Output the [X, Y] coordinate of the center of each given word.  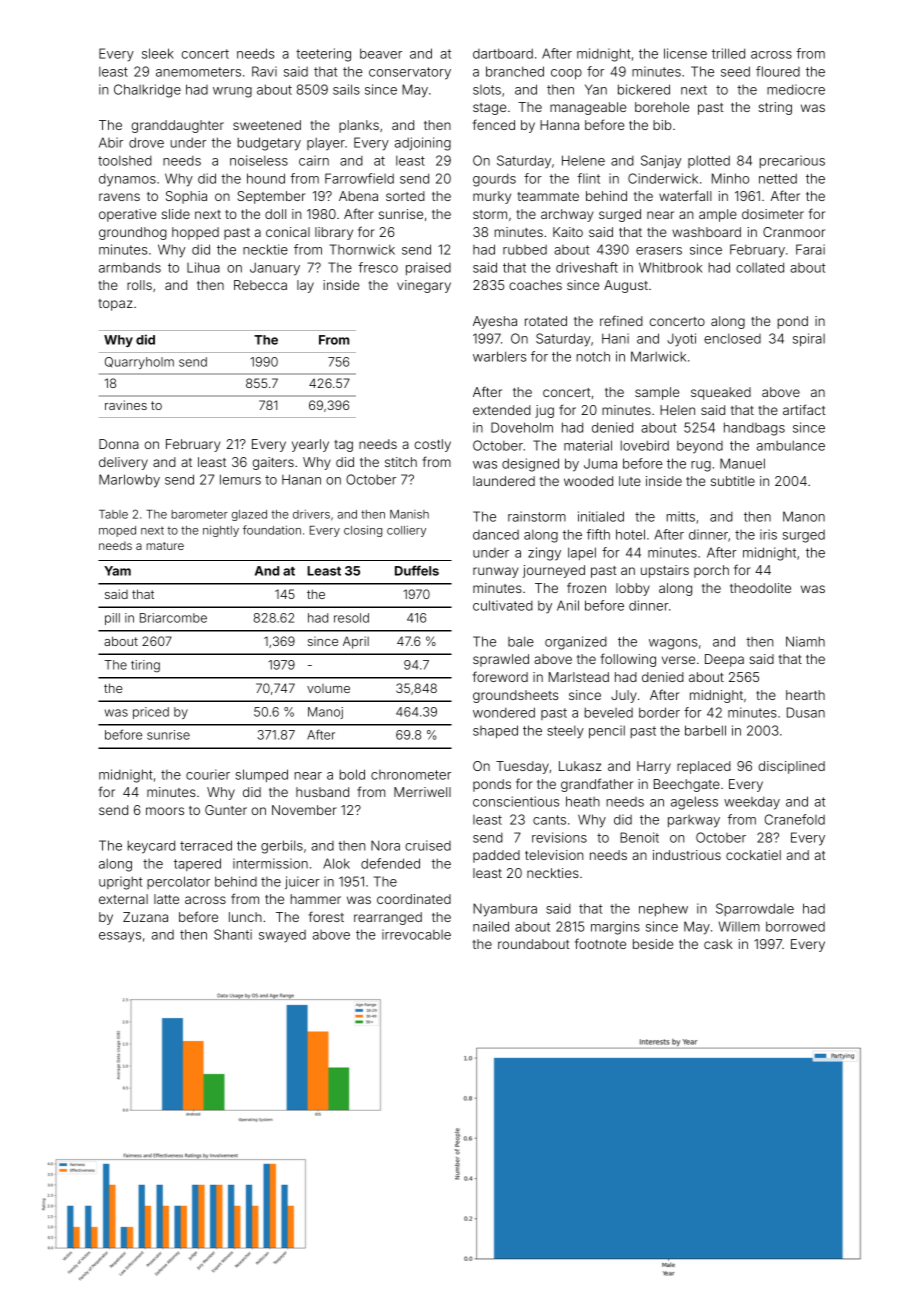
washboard [706, 232]
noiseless [259, 160]
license [685, 53]
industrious [687, 855]
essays [120, 937]
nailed [491, 926]
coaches [535, 285]
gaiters [273, 463]
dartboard [503, 53]
